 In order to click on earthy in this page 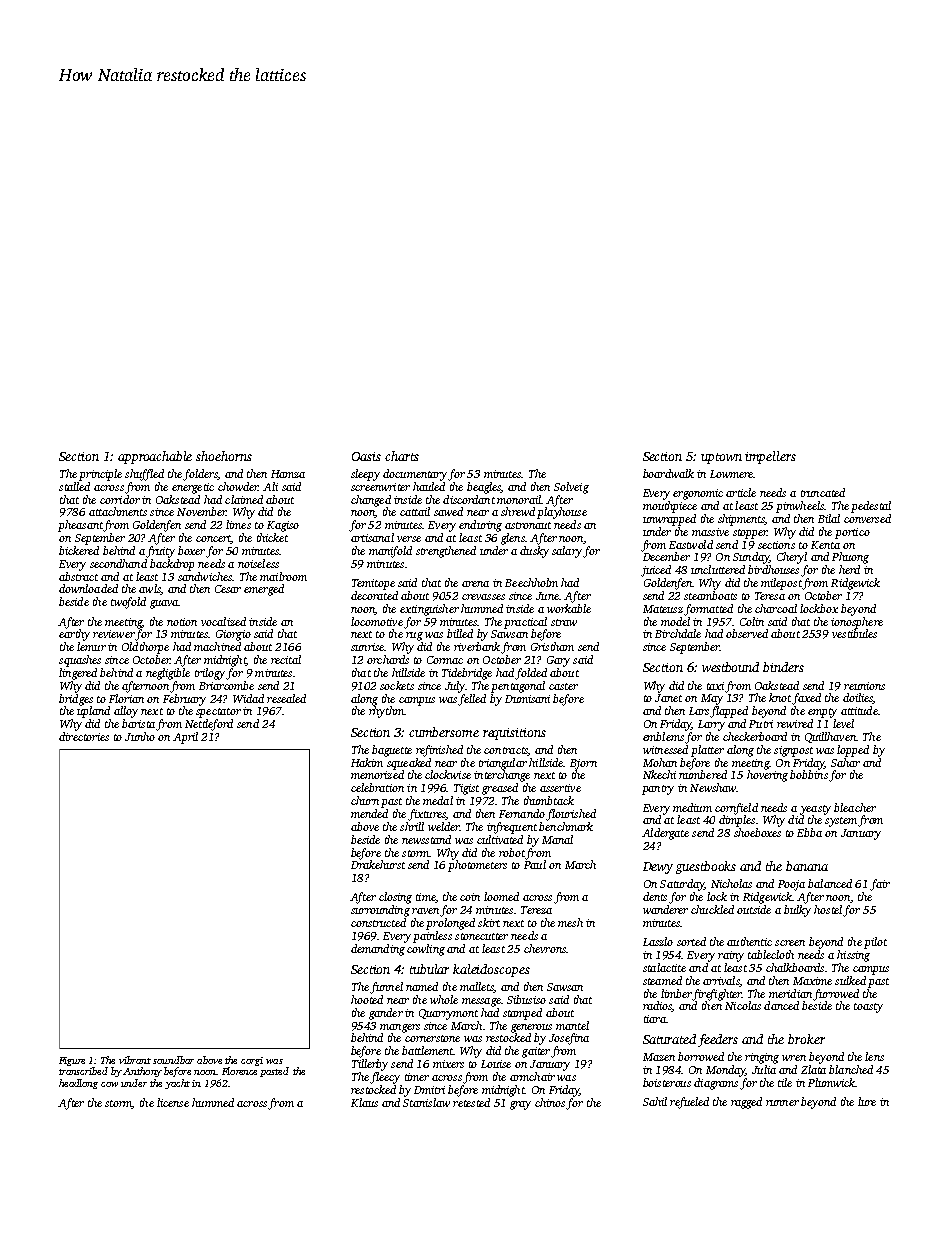, I will do `click(74, 635)`.
